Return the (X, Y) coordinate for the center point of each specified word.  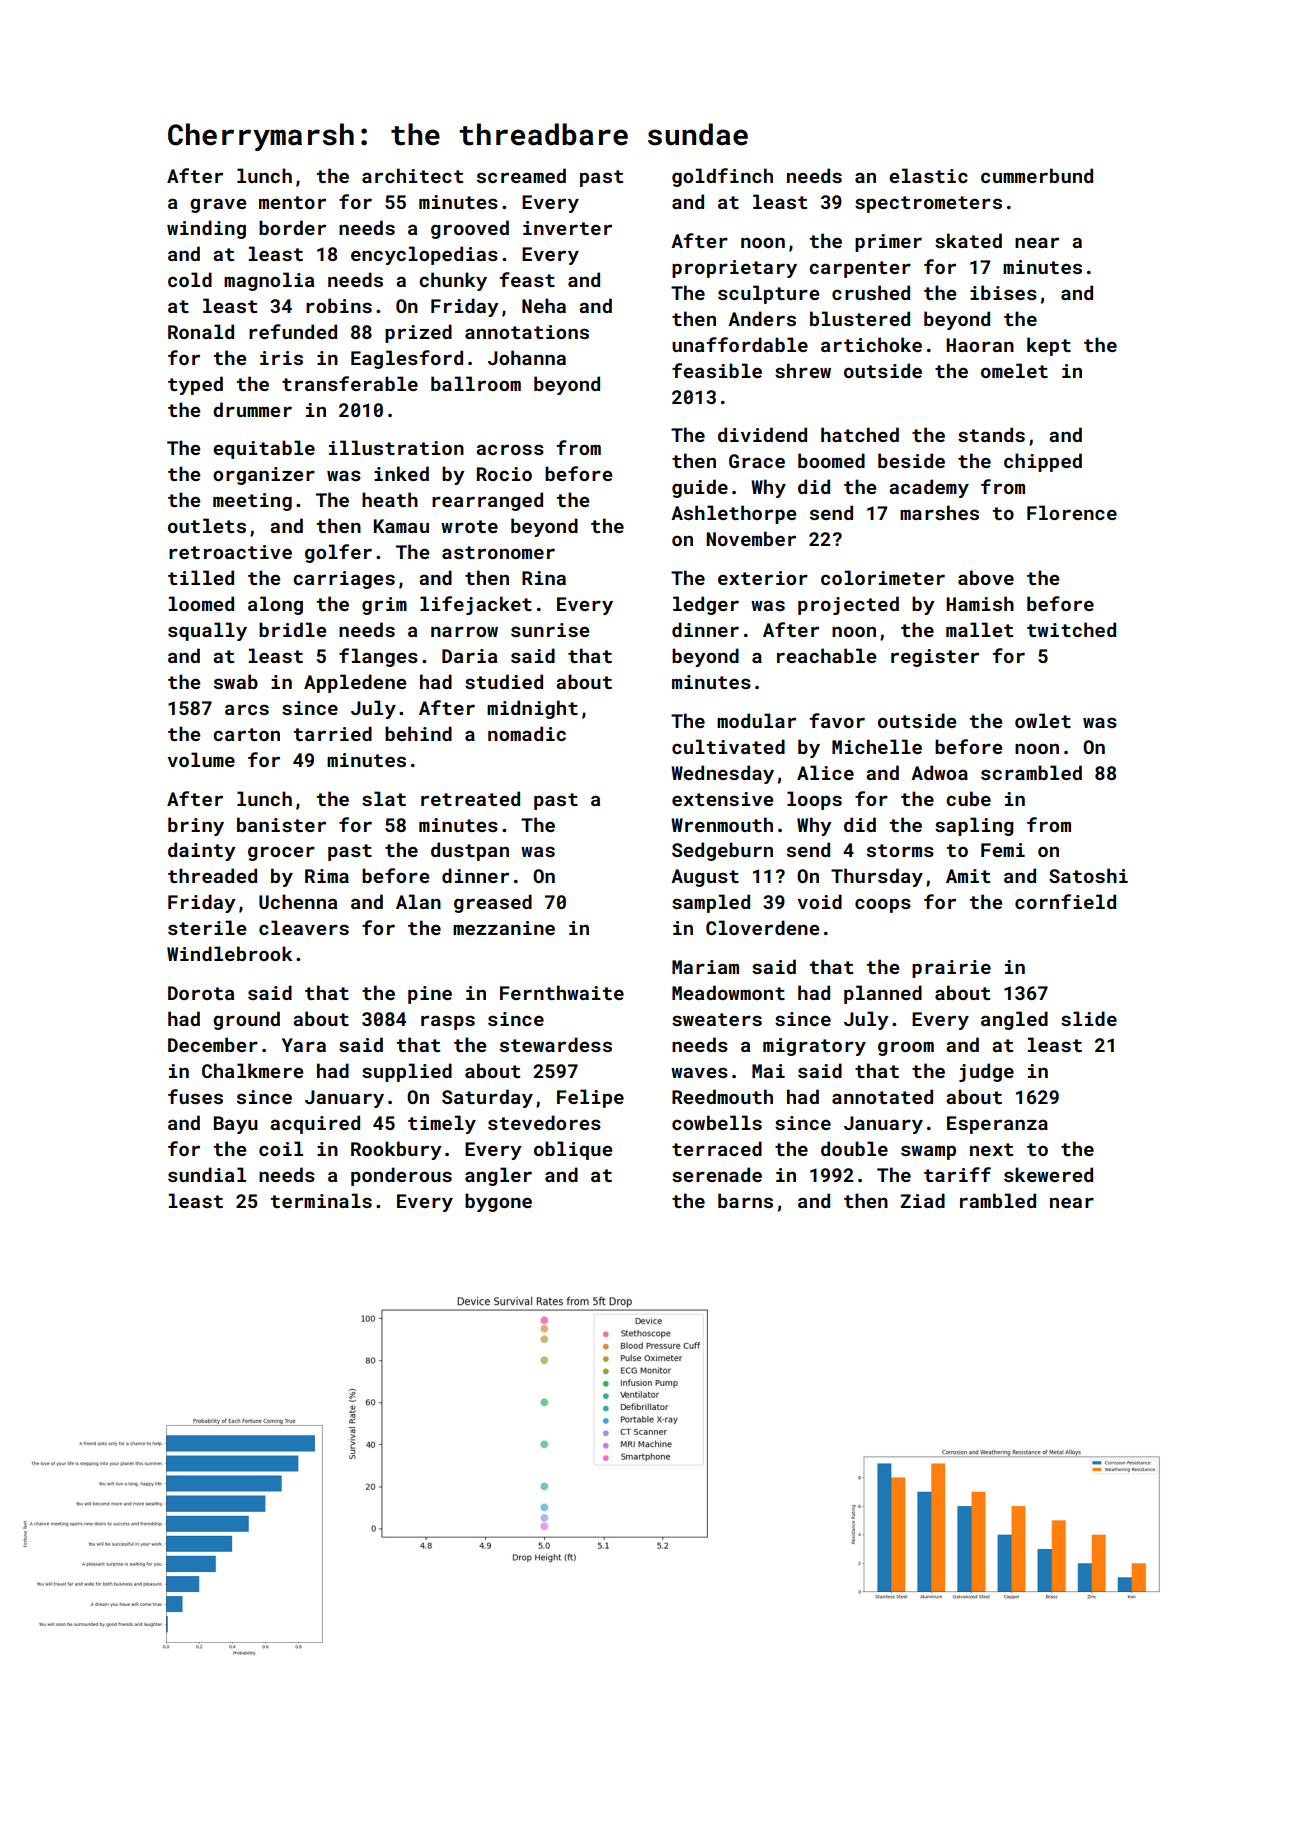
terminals (321, 1200)
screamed (521, 175)
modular (756, 720)
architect (412, 175)
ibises (1003, 292)
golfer (338, 553)
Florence (1072, 512)
